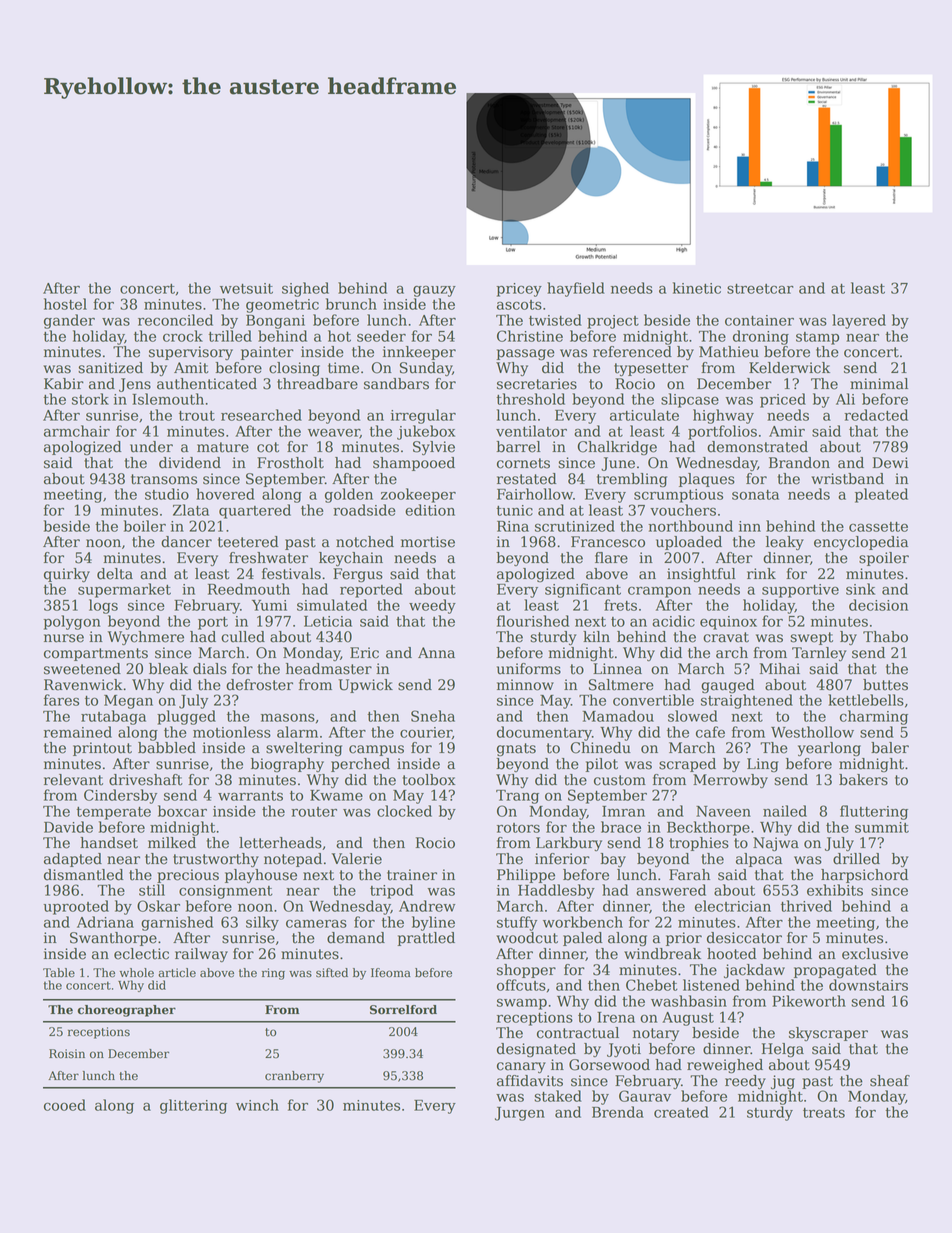 Image resolution: width=952 pixels, height=1233 pixels. What do you see at coordinates (152, 890) in the page?
I see `still` at bounding box center [152, 890].
